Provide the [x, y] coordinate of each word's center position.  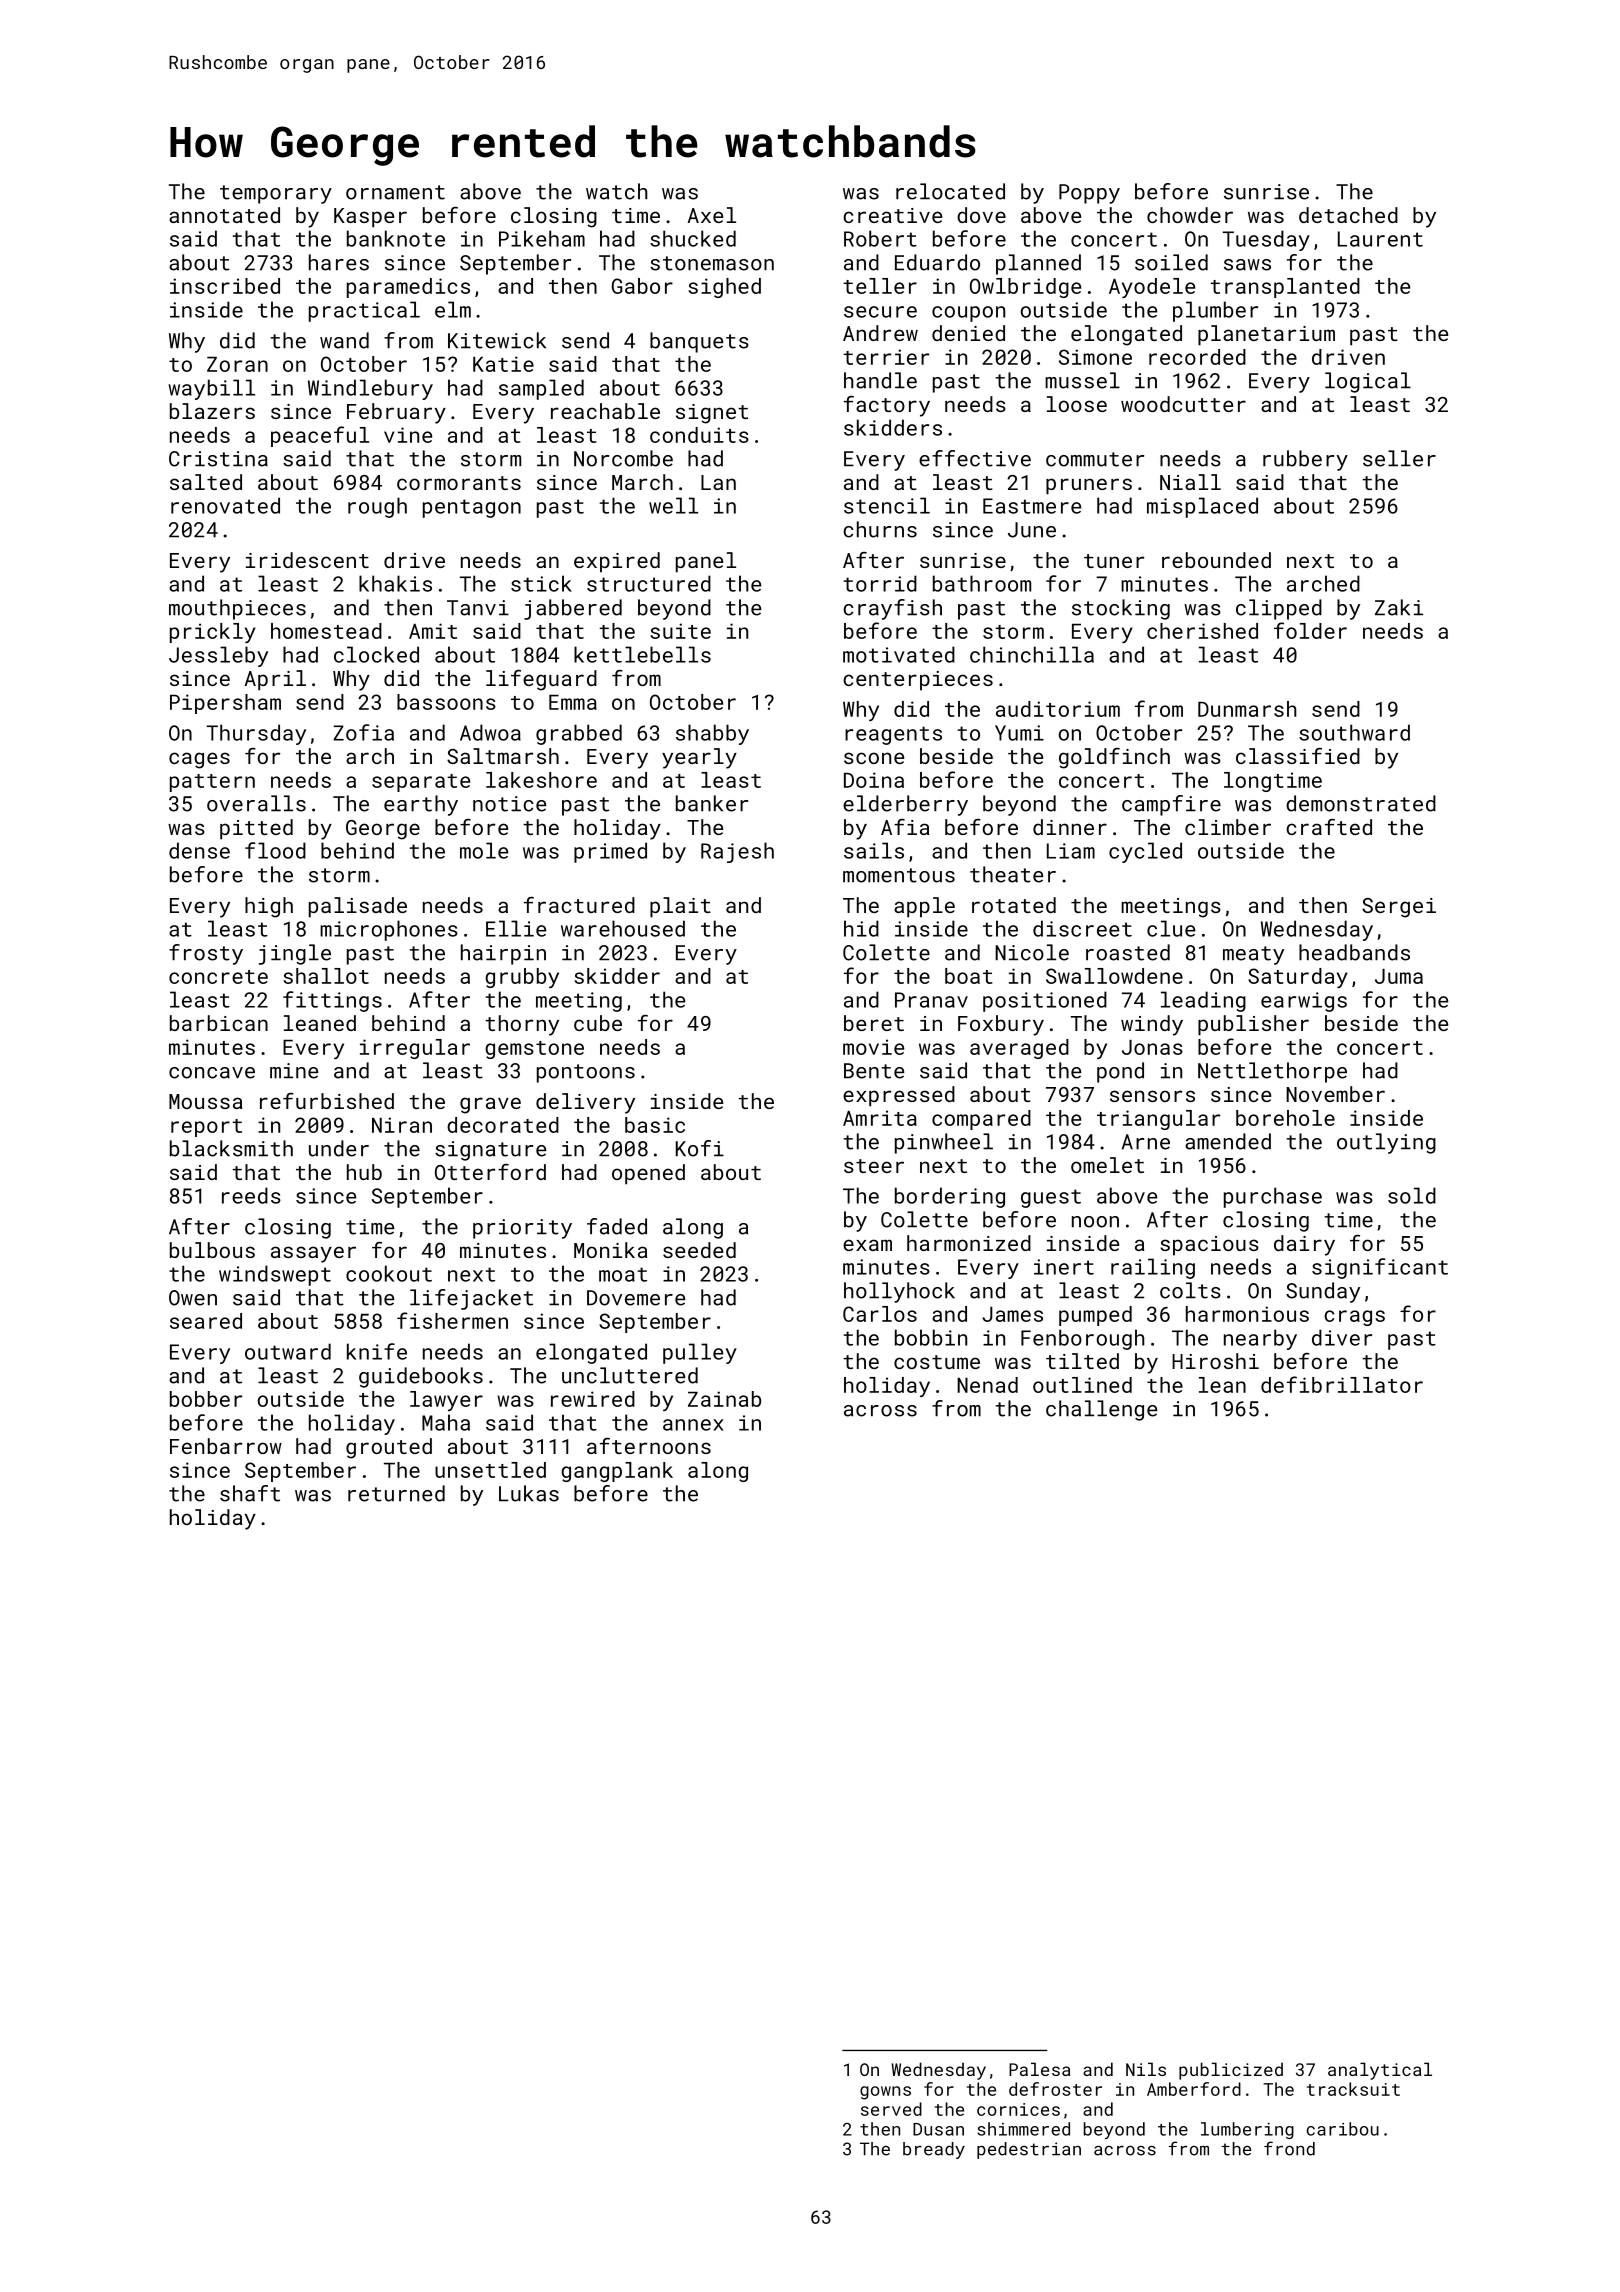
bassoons [446, 702]
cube [598, 1023]
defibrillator [1342, 1384]
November [1335, 1094]
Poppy [1089, 194]
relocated [950, 191]
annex [693, 1425]
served [891, 2109]
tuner [1114, 561]
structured [649, 583]
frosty [206, 954]
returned [396, 1493]
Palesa [1039, 2069]
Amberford [1194, 2089]
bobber [206, 1399]
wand [344, 340]
